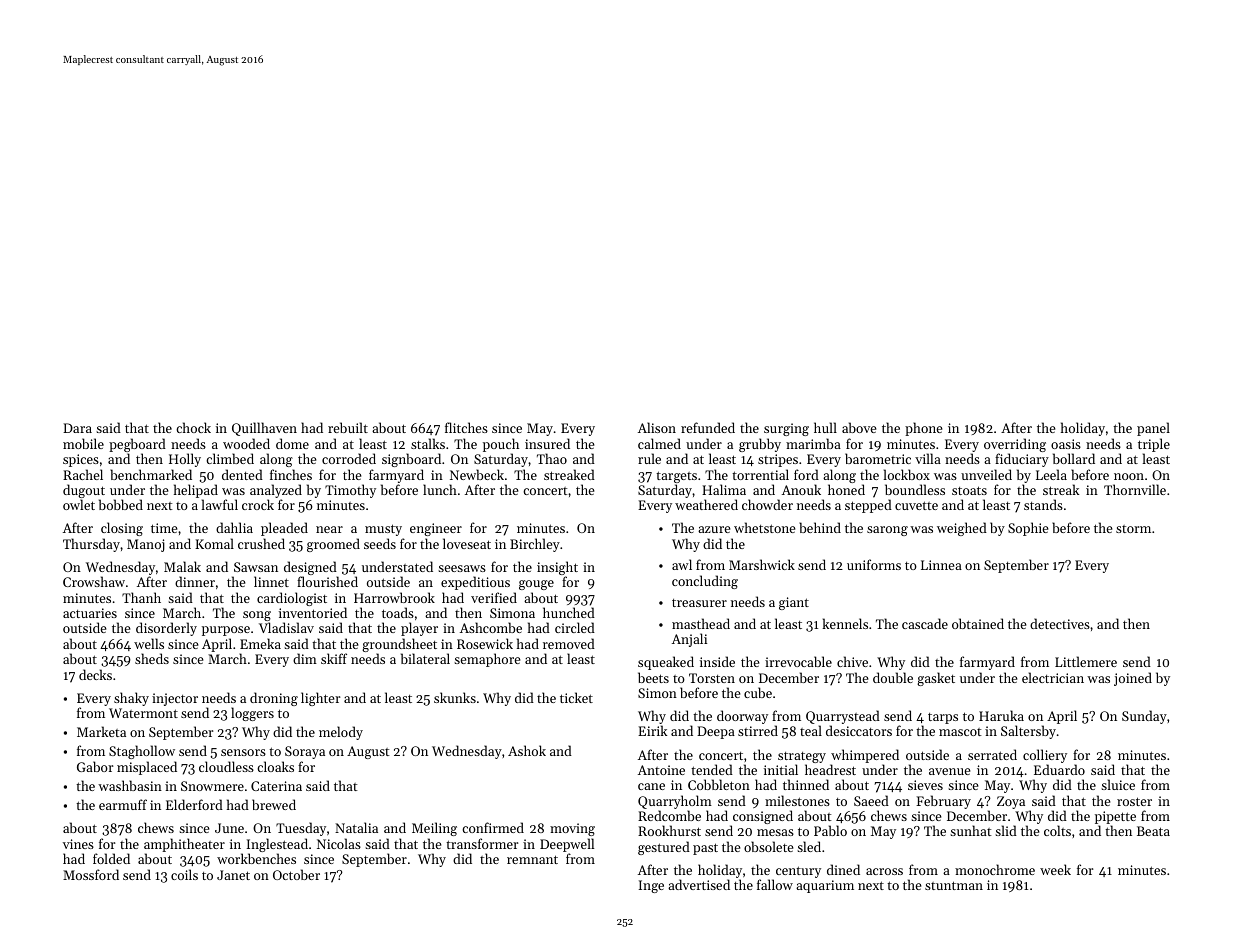  Describe the element at coordinates (1135, 489) in the screenshot. I see `Thornville` at that location.
